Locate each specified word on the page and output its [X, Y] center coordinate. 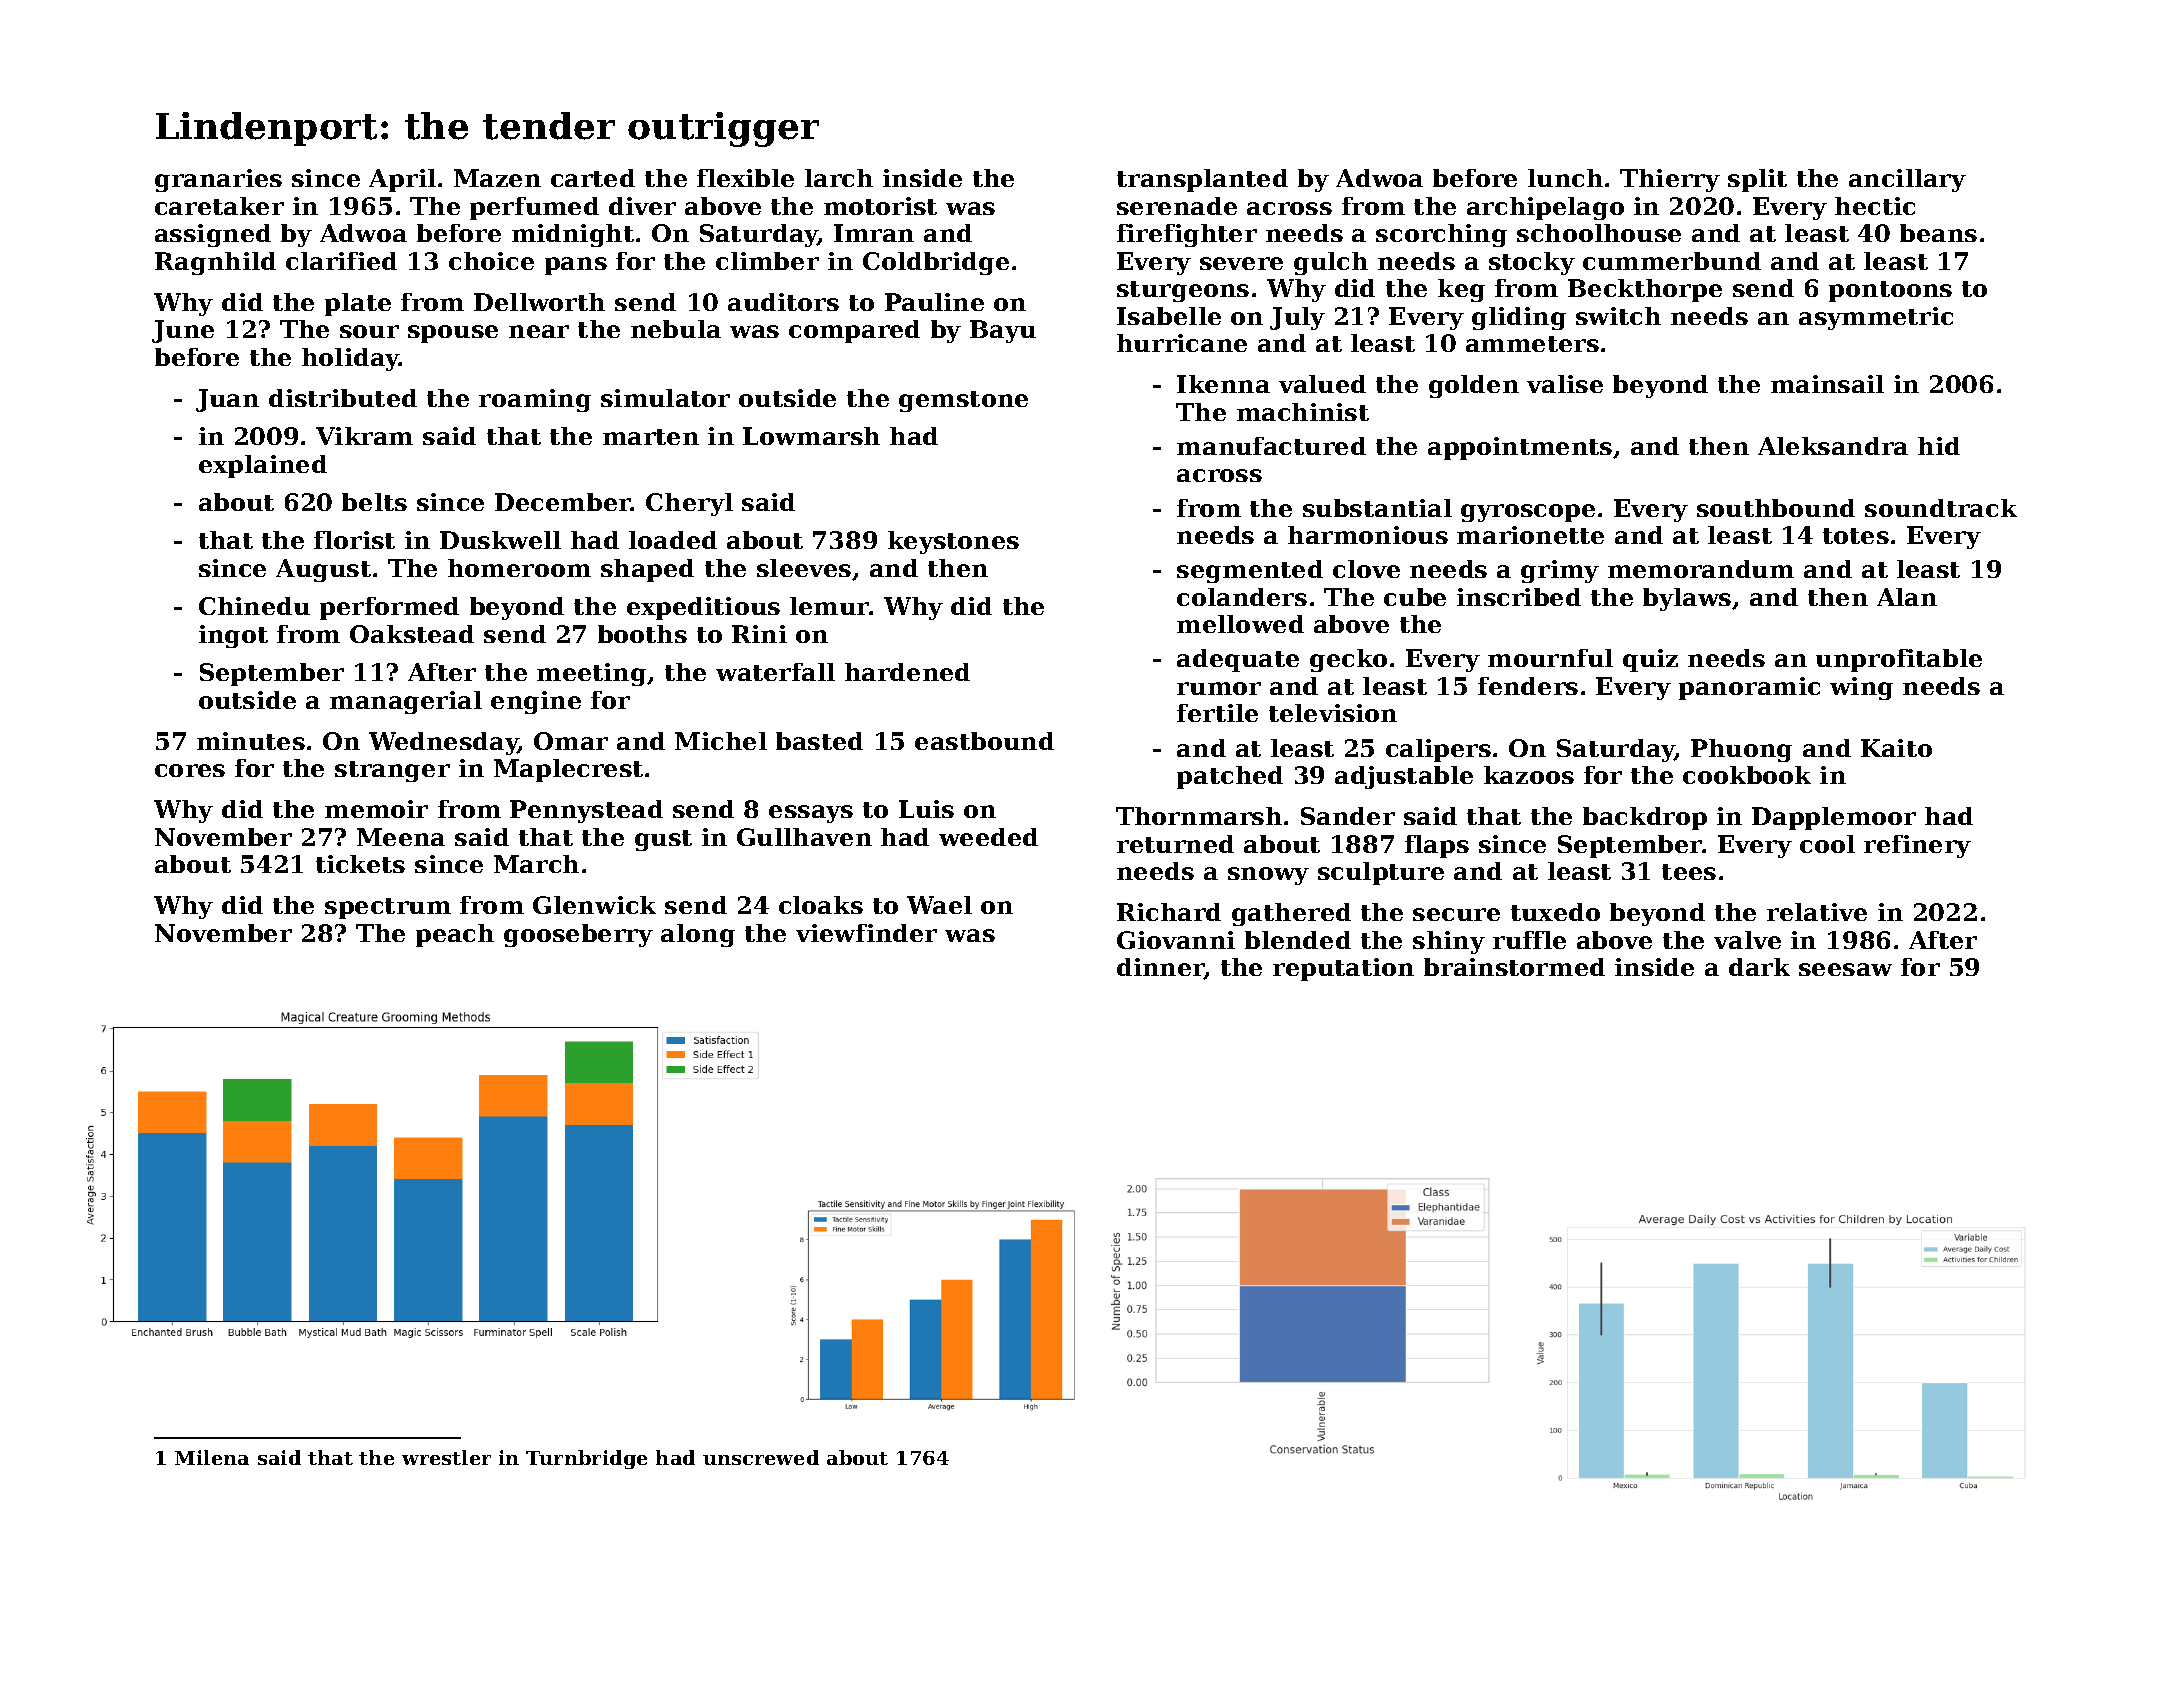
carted [593, 178]
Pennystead [586, 811]
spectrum [388, 908]
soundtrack [1941, 508]
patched [1230, 777]
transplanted [1202, 180]
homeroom [519, 568]
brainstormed [1514, 967]
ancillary [1907, 180]
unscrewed [761, 1457]
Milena [212, 1457]
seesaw [1845, 969]
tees [1689, 872]
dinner [1161, 968]
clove [1366, 569]
